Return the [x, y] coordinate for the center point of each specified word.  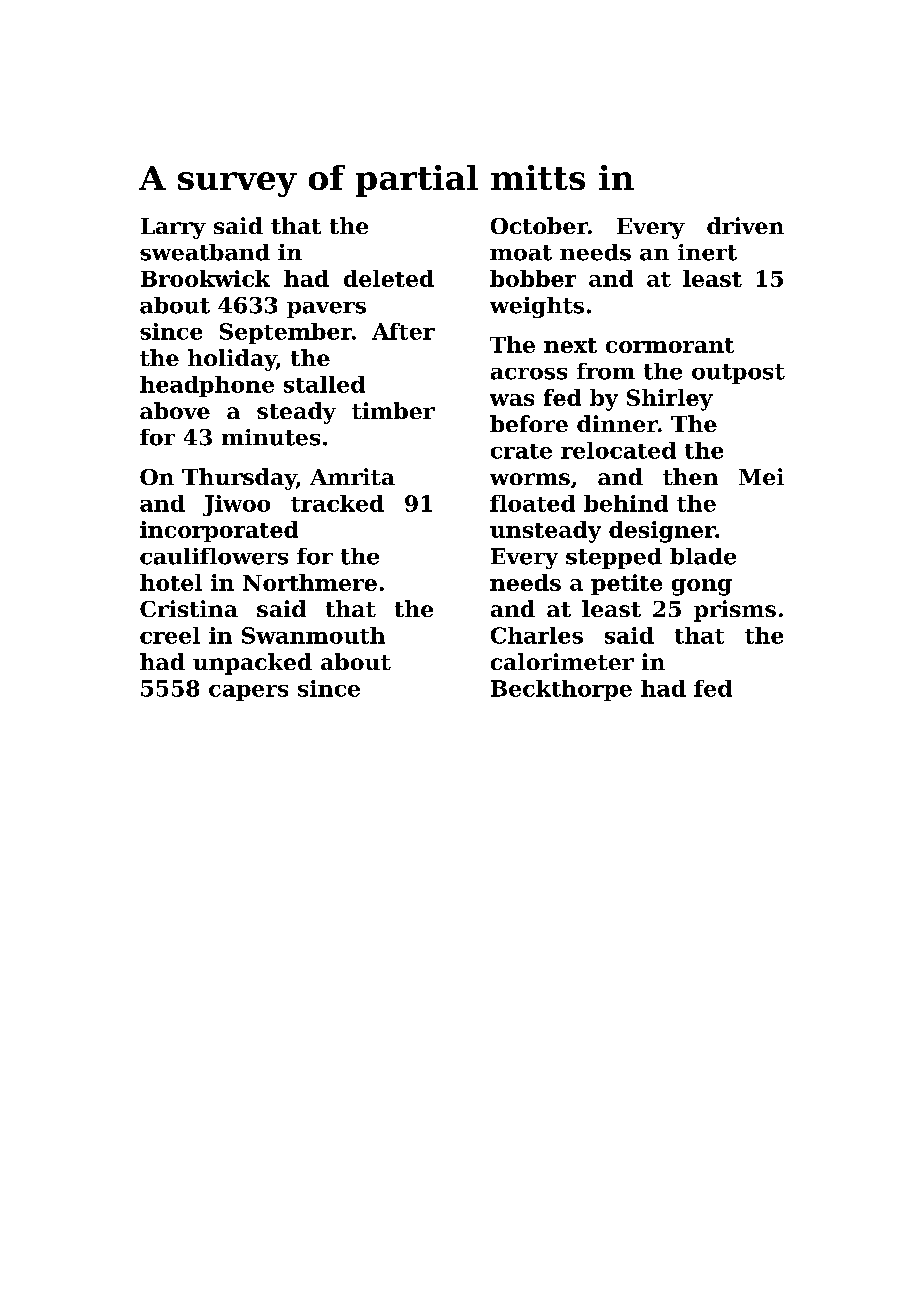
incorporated [219, 531]
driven [745, 225]
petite [626, 584]
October [539, 225]
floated [532, 503]
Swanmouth [313, 635]
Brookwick [205, 278]
